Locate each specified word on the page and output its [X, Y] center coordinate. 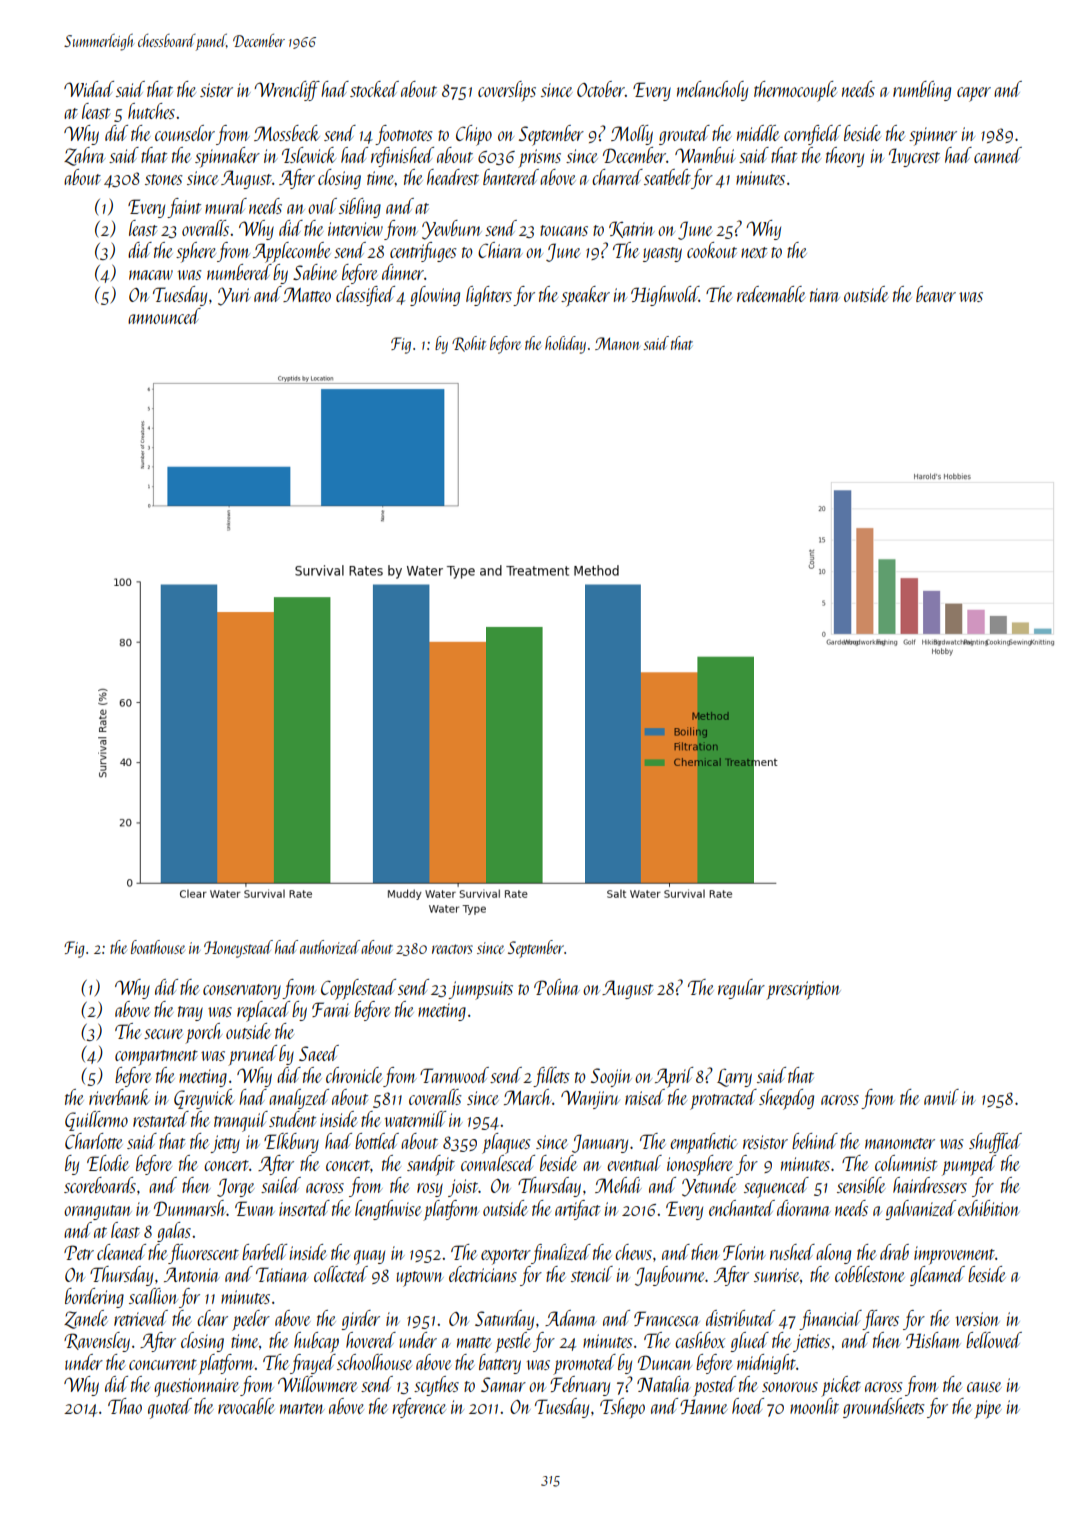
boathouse [158, 947]
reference [419, 1408]
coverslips [507, 91]
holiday [565, 345]
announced [164, 316]
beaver [936, 294]
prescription [803, 990]
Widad [89, 89]
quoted [170, 1408]
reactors [452, 949]
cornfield [812, 135]
